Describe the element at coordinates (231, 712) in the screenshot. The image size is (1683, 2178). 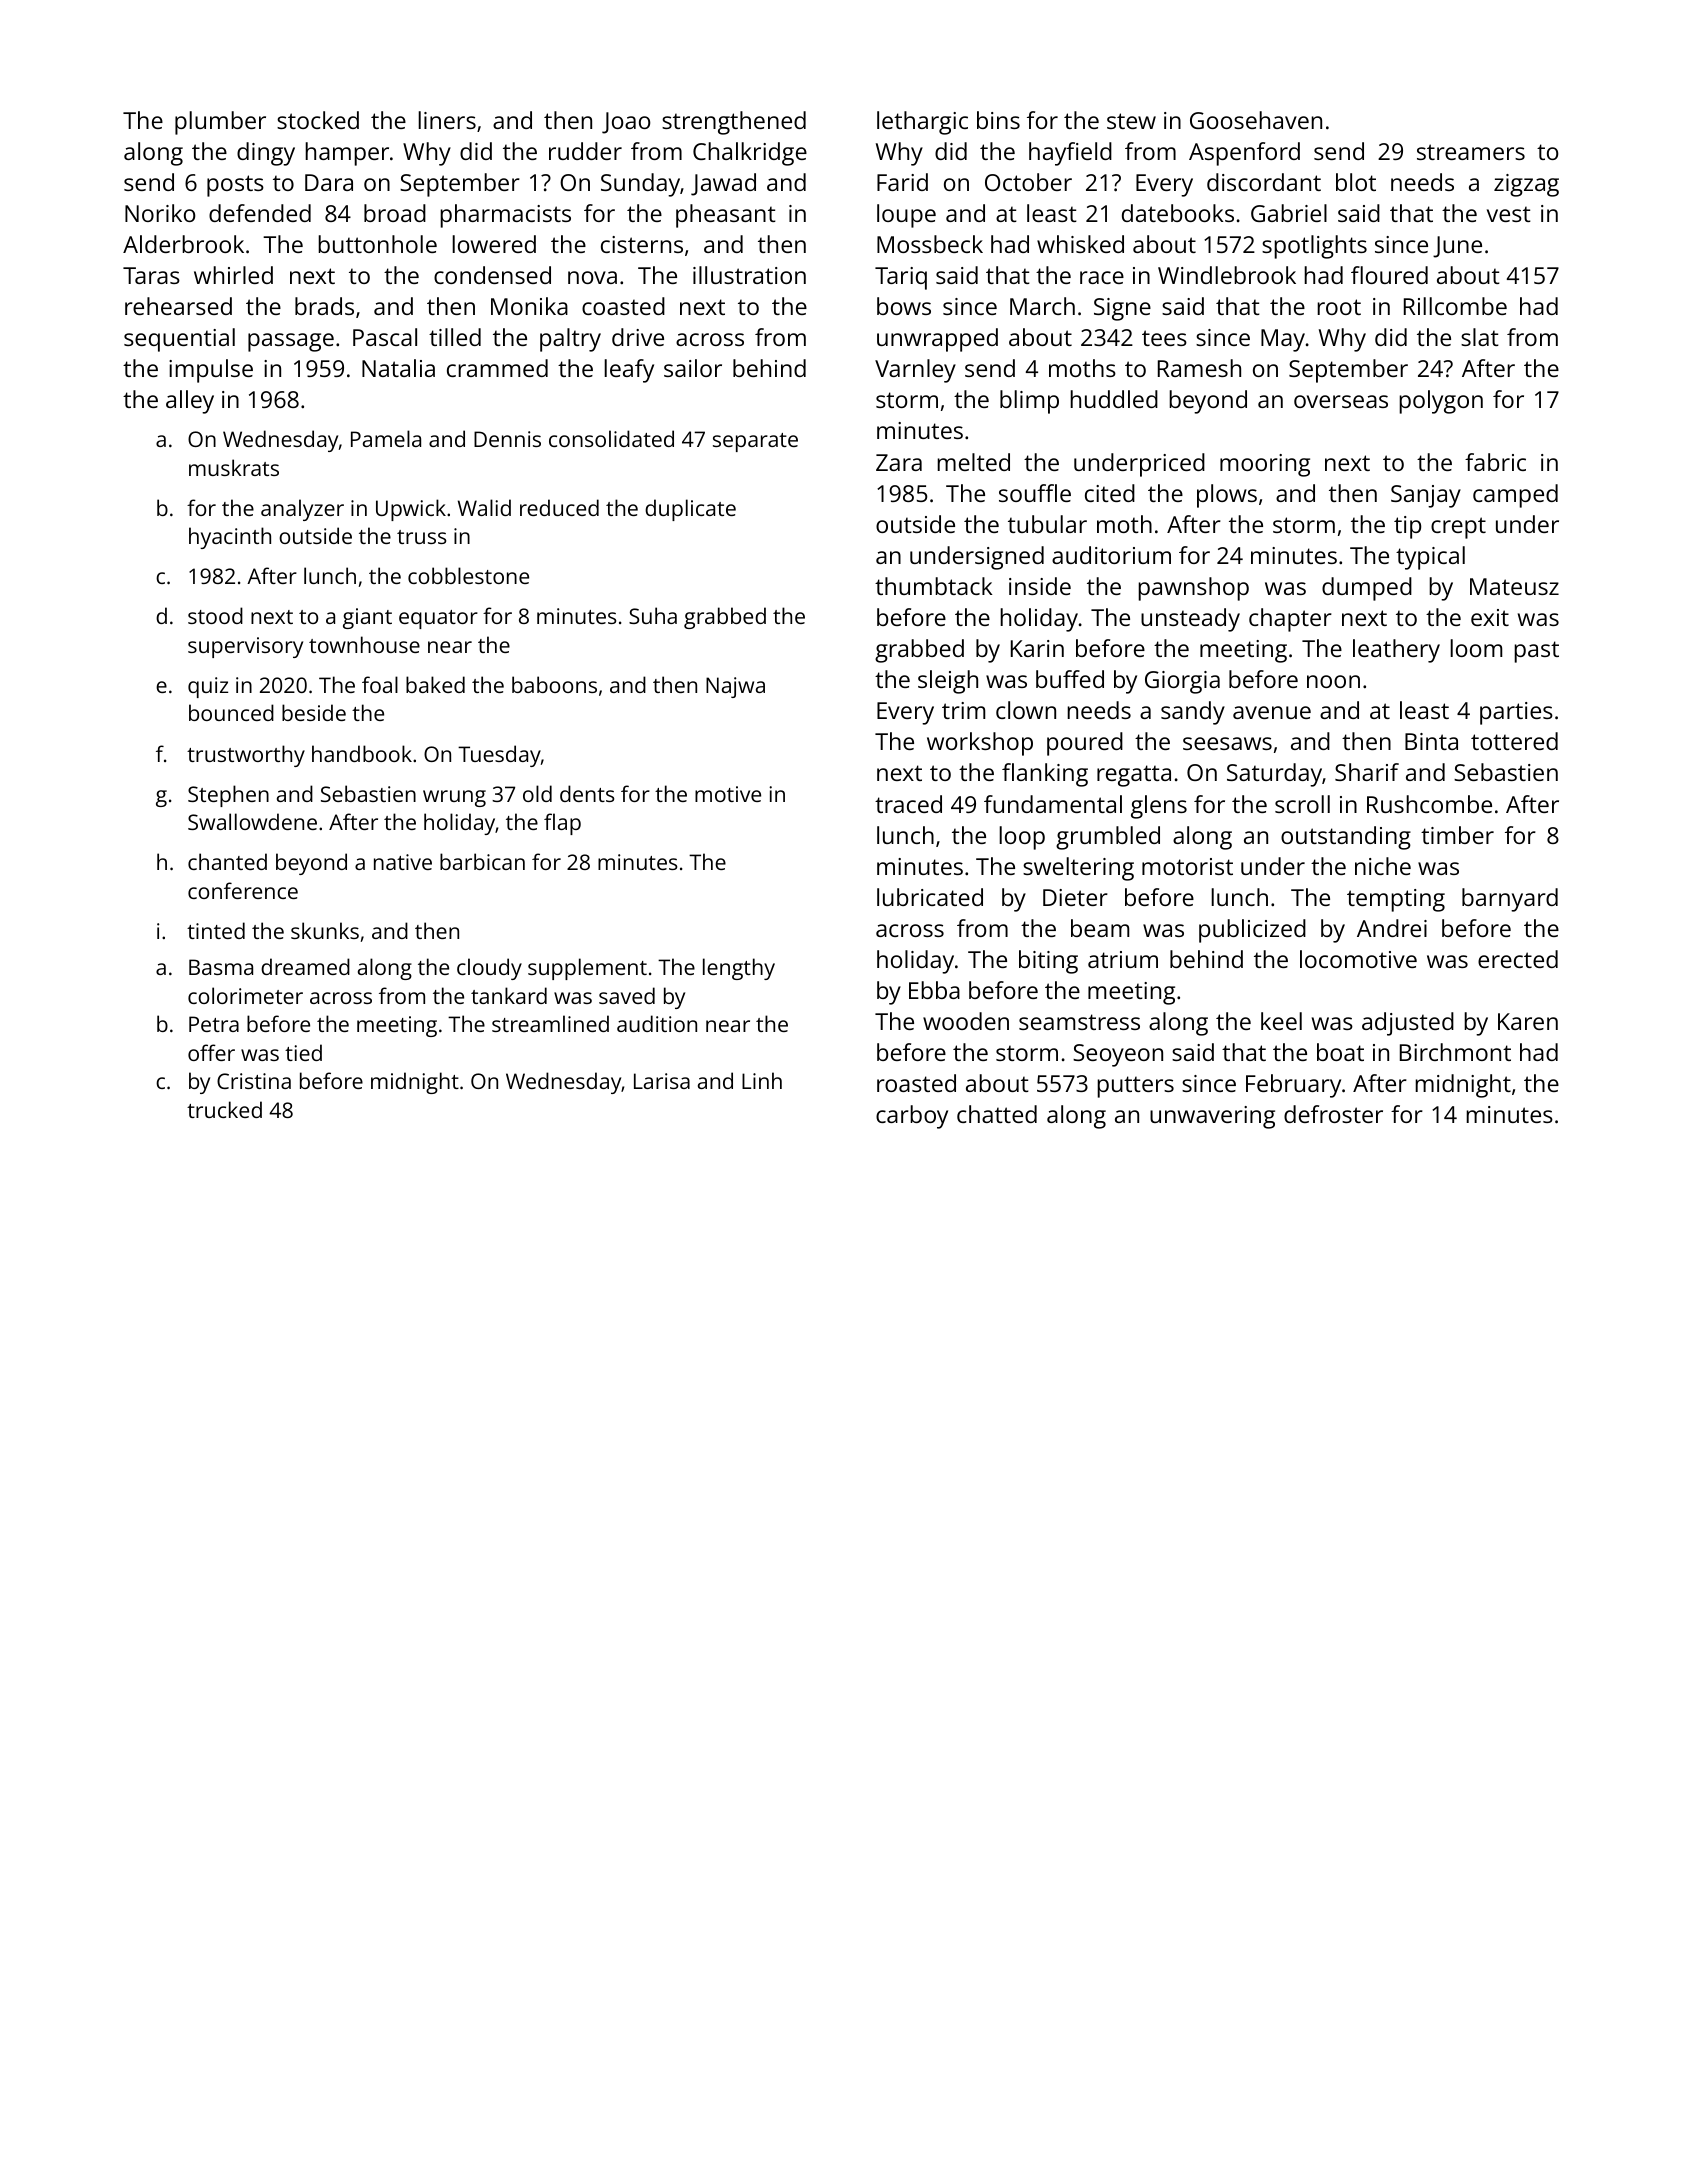
I see `bounced` at that location.
